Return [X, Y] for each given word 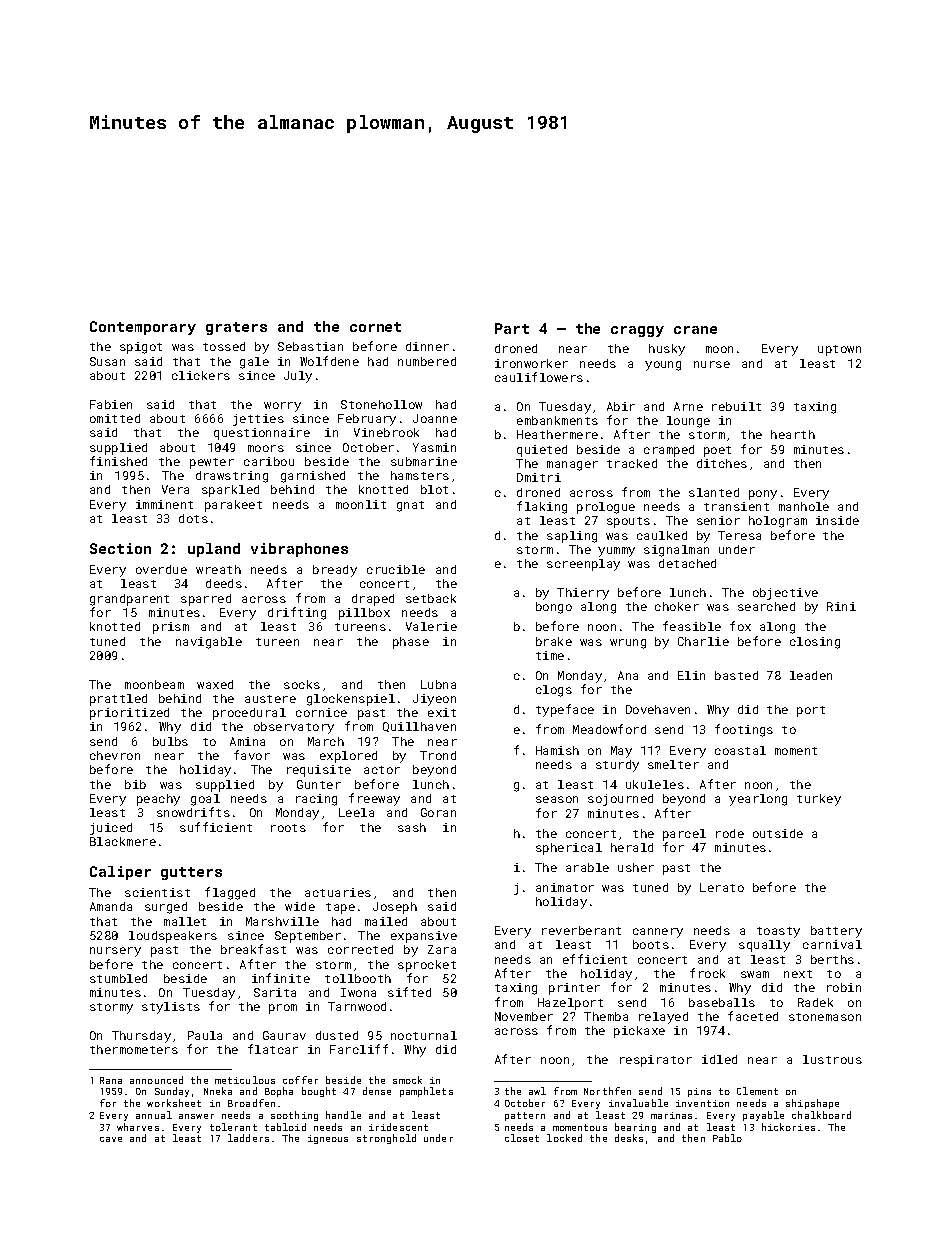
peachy [158, 800]
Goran [438, 812]
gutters [191, 873]
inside [837, 520]
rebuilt [736, 406]
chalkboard [821, 1115]
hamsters [420, 475]
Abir [621, 406]
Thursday [141, 1037]
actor [382, 770]
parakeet [233, 506]
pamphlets [426, 1092]
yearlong [758, 800]
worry [282, 407]
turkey [819, 800]
